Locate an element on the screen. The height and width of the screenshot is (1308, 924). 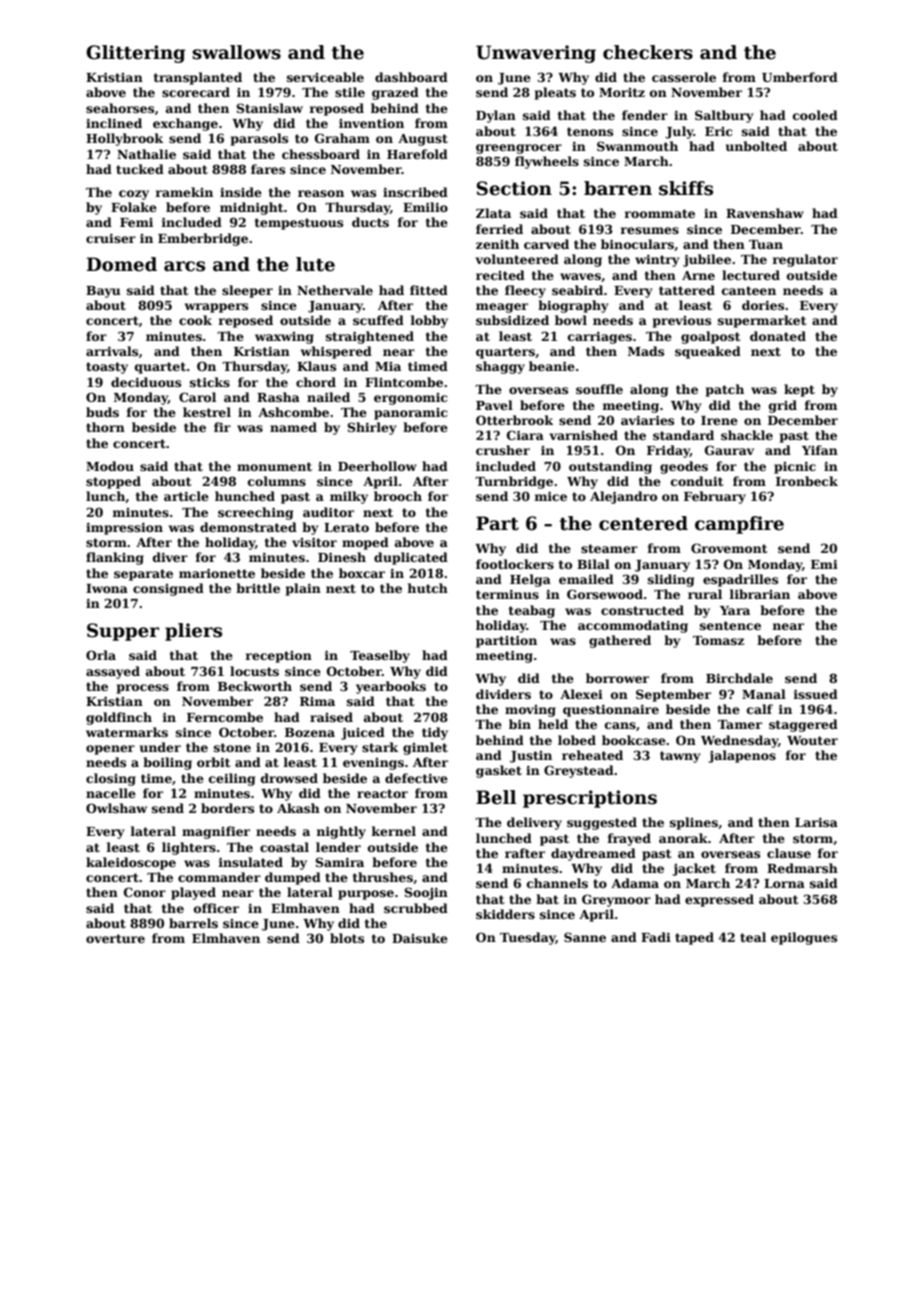
Daisuke is located at coordinates (420, 938).
